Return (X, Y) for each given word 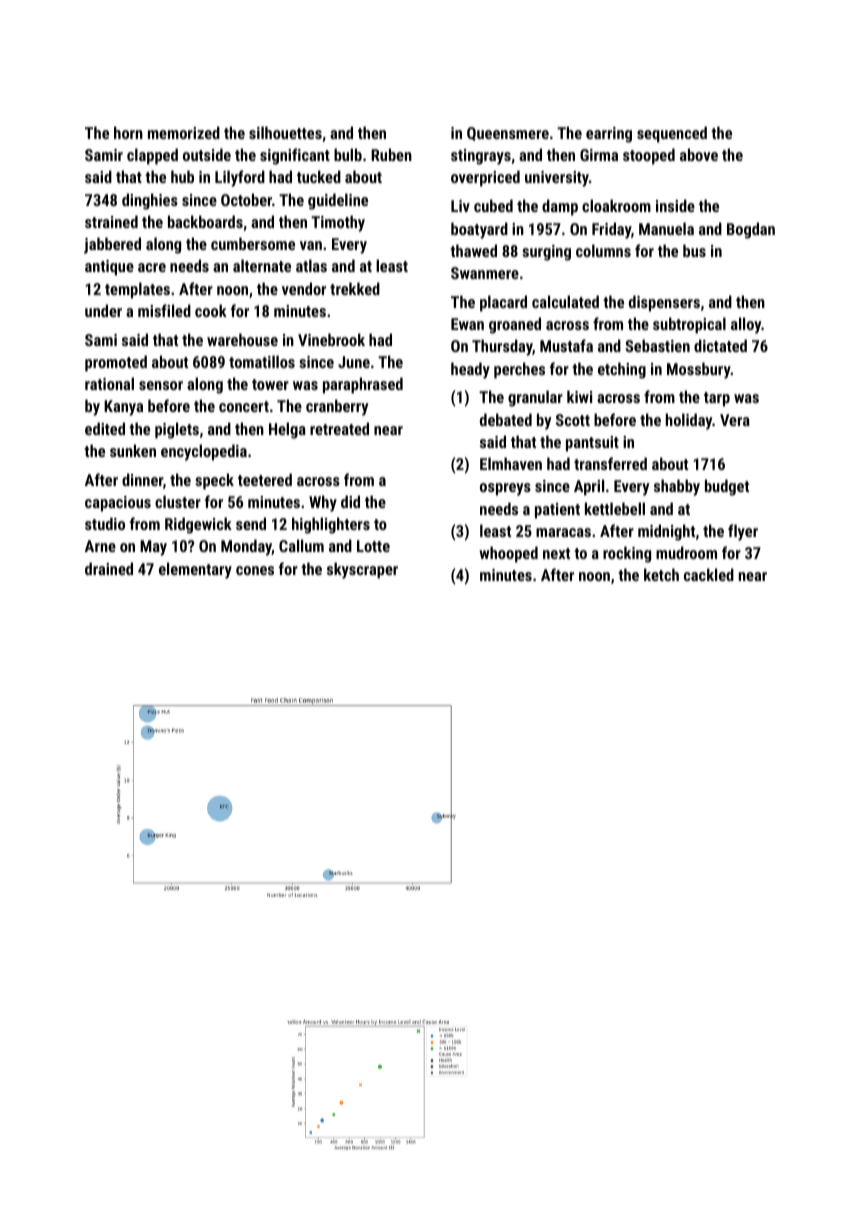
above (699, 154)
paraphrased (363, 385)
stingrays (481, 157)
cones (255, 570)
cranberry (337, 407)
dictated (720, 345)
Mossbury (699, 370)
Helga (287, 430)
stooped (649, 156)
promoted (116, 363)
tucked (319, 176)
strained (111, 221)
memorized (184, 132)
